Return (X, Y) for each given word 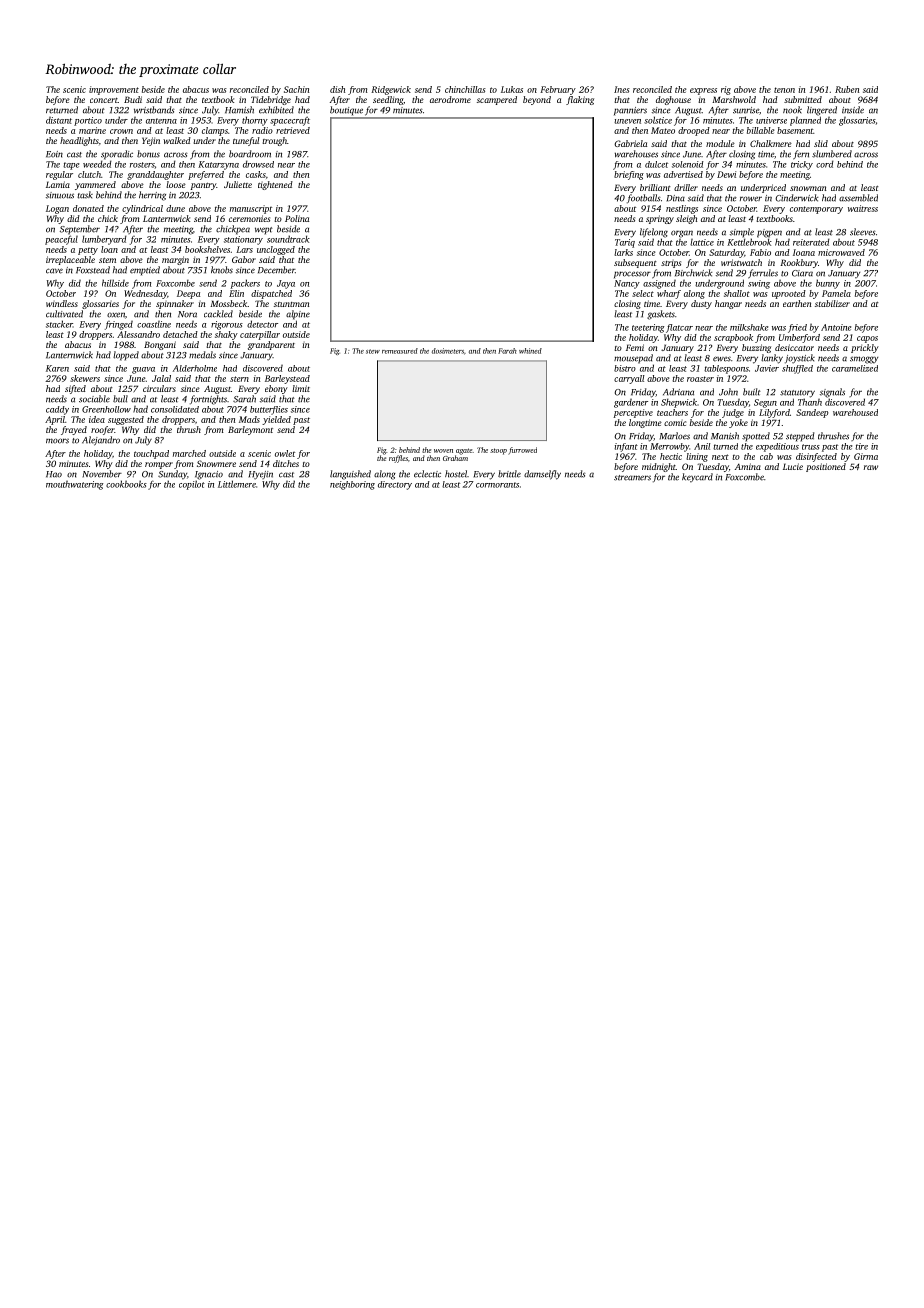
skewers (85, 378)
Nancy (627, 284)
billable (760, 130)
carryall (629, 379)
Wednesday (145, 294)
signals (832, 393)
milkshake (749, 327)
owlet (285, 453)
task (85, 195)
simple (742, 233)
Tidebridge (271, 100)
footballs (644, 199)
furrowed (522, 451)
